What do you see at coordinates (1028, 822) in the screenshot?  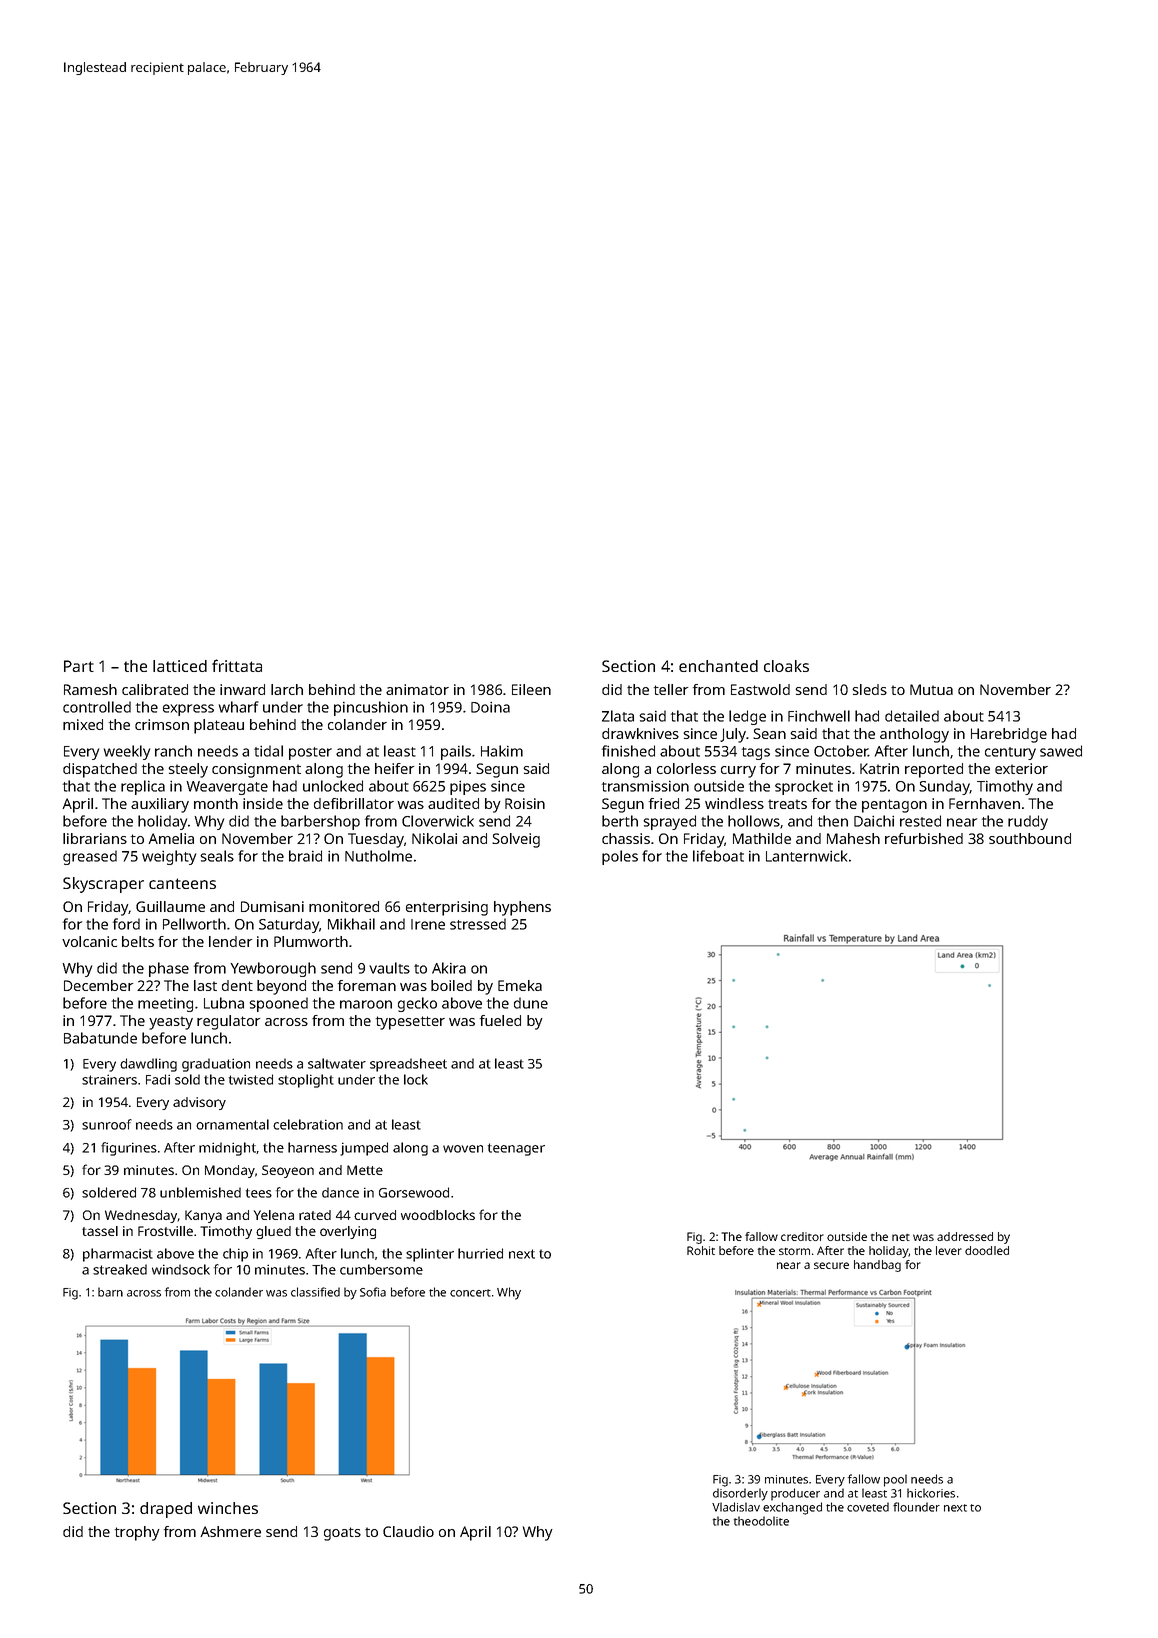 I see `ruddy` at bounding box center [1028, 822].
